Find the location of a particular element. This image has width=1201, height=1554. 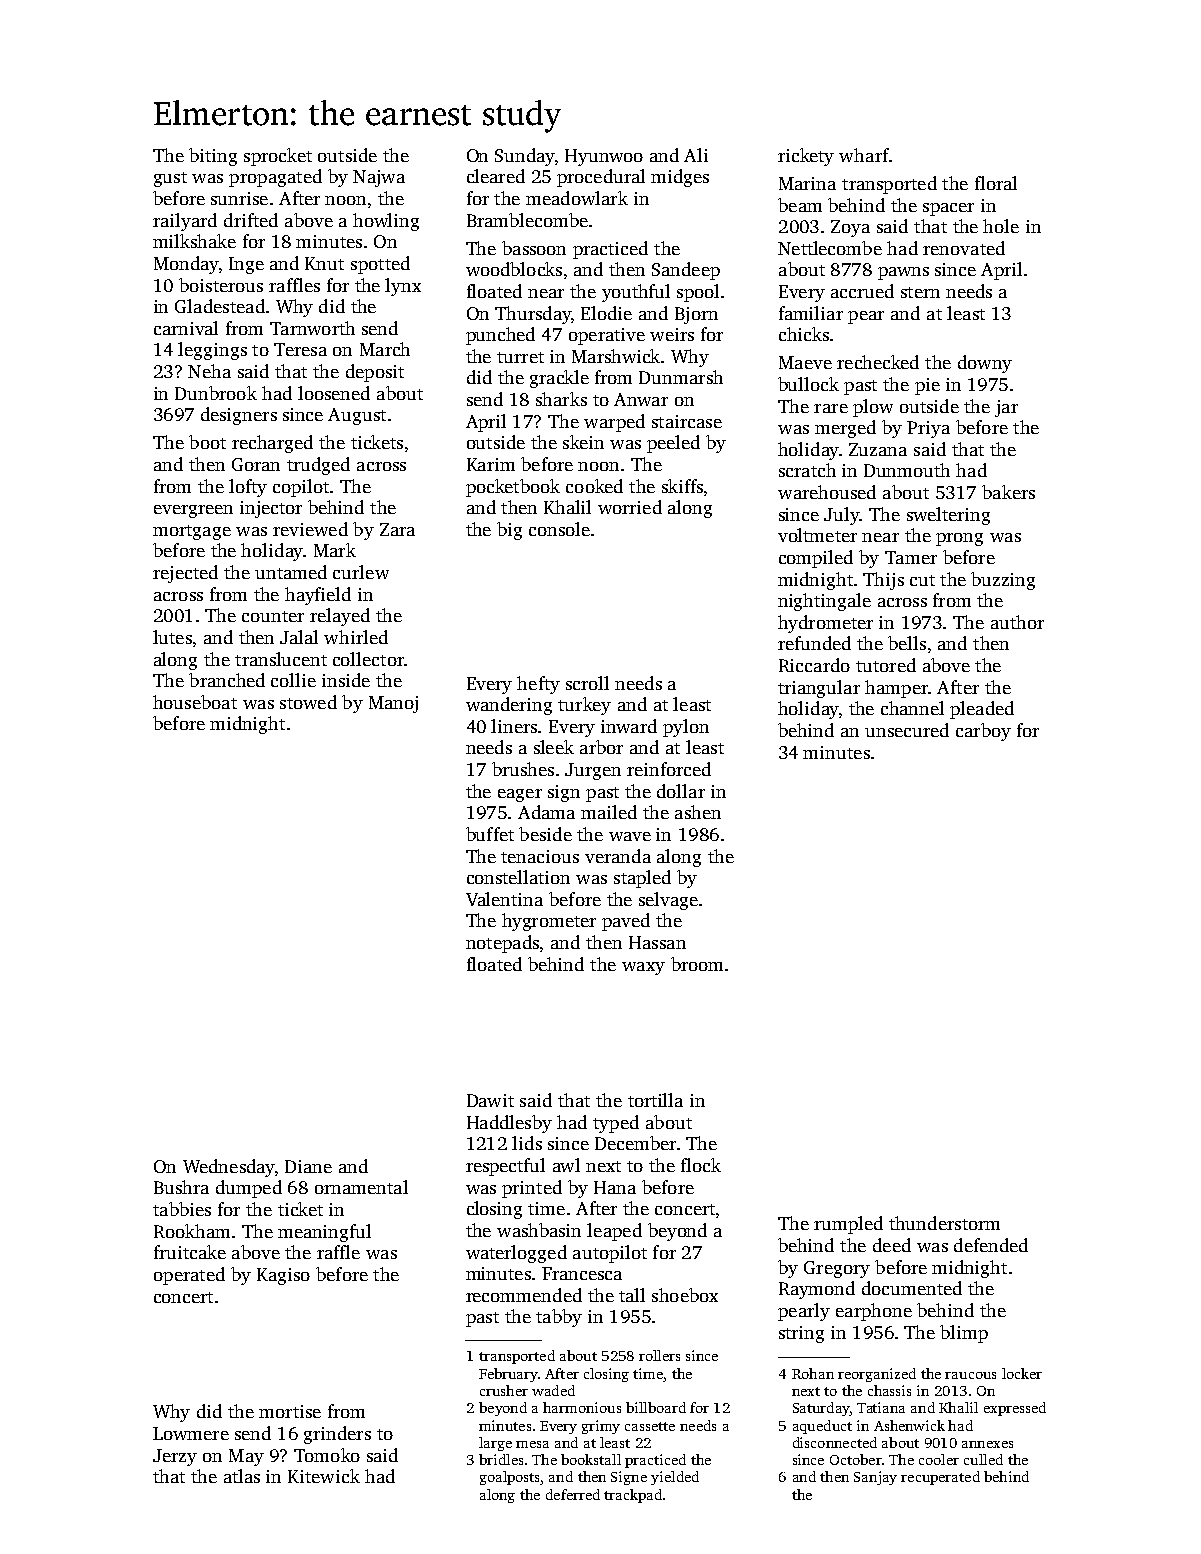

Lowmere is located at coordinates (191, 1433).
